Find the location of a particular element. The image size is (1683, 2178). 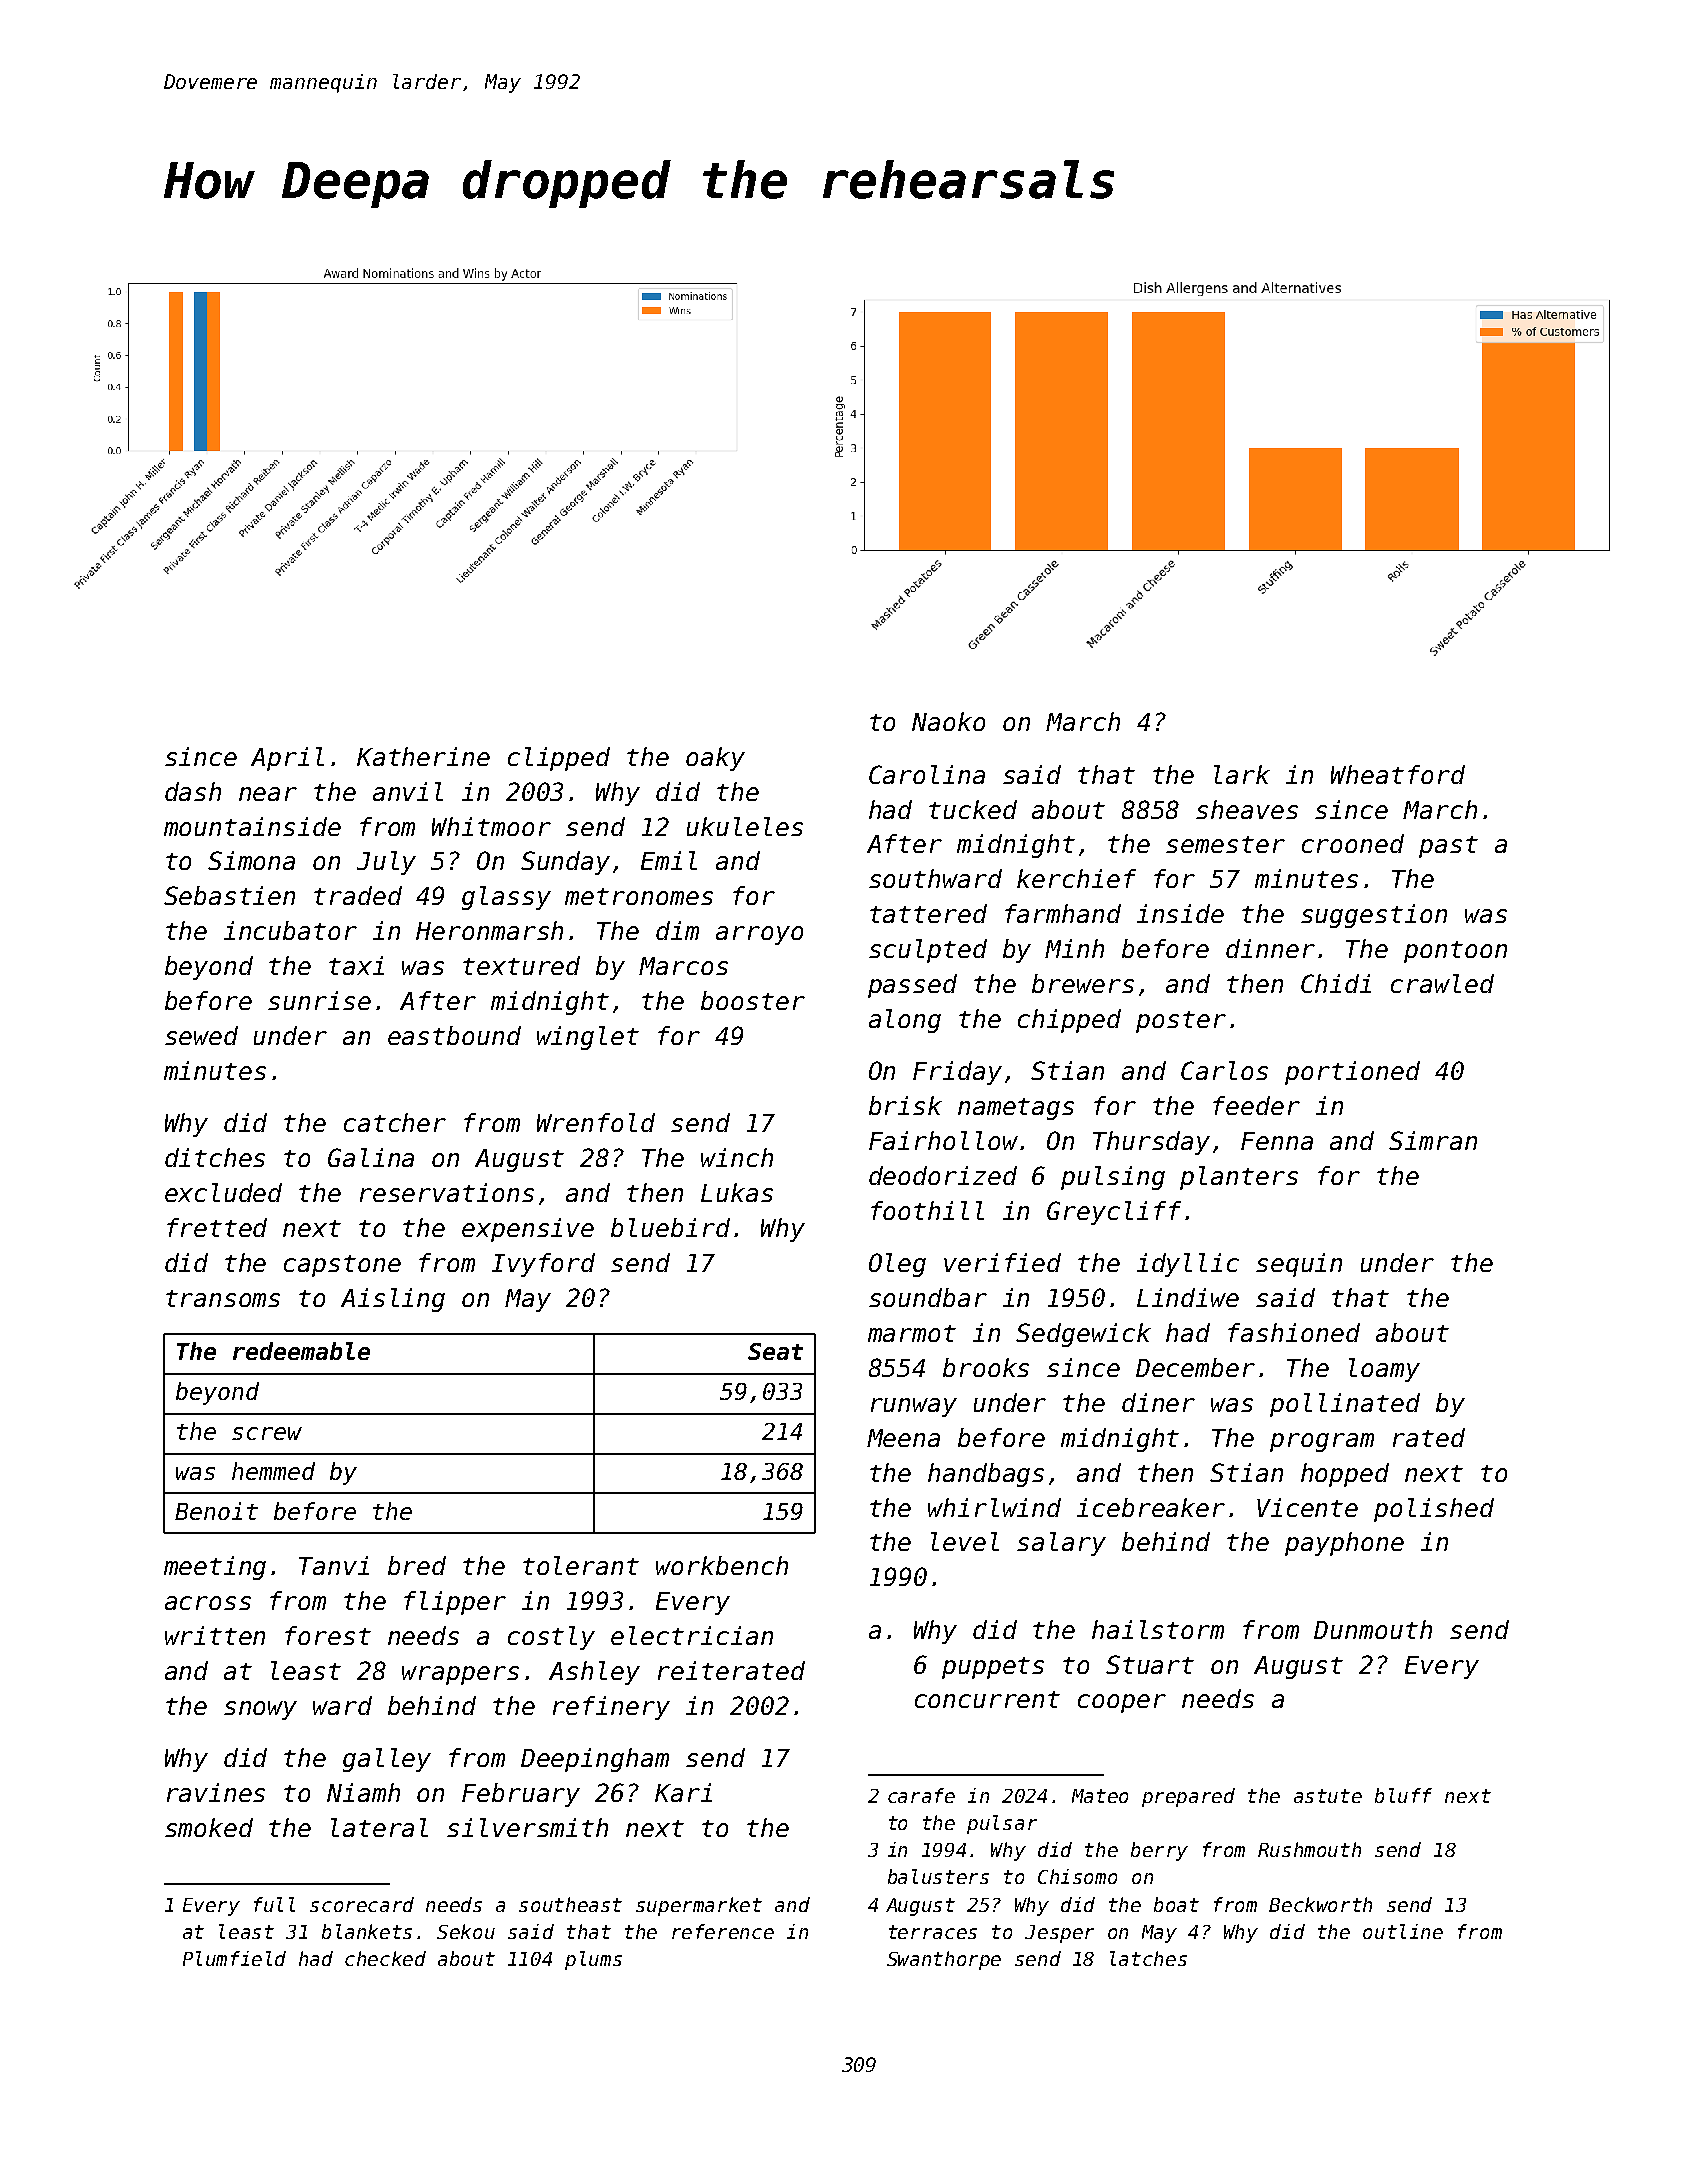

supermarket is located at coordinates (699, 1906).
